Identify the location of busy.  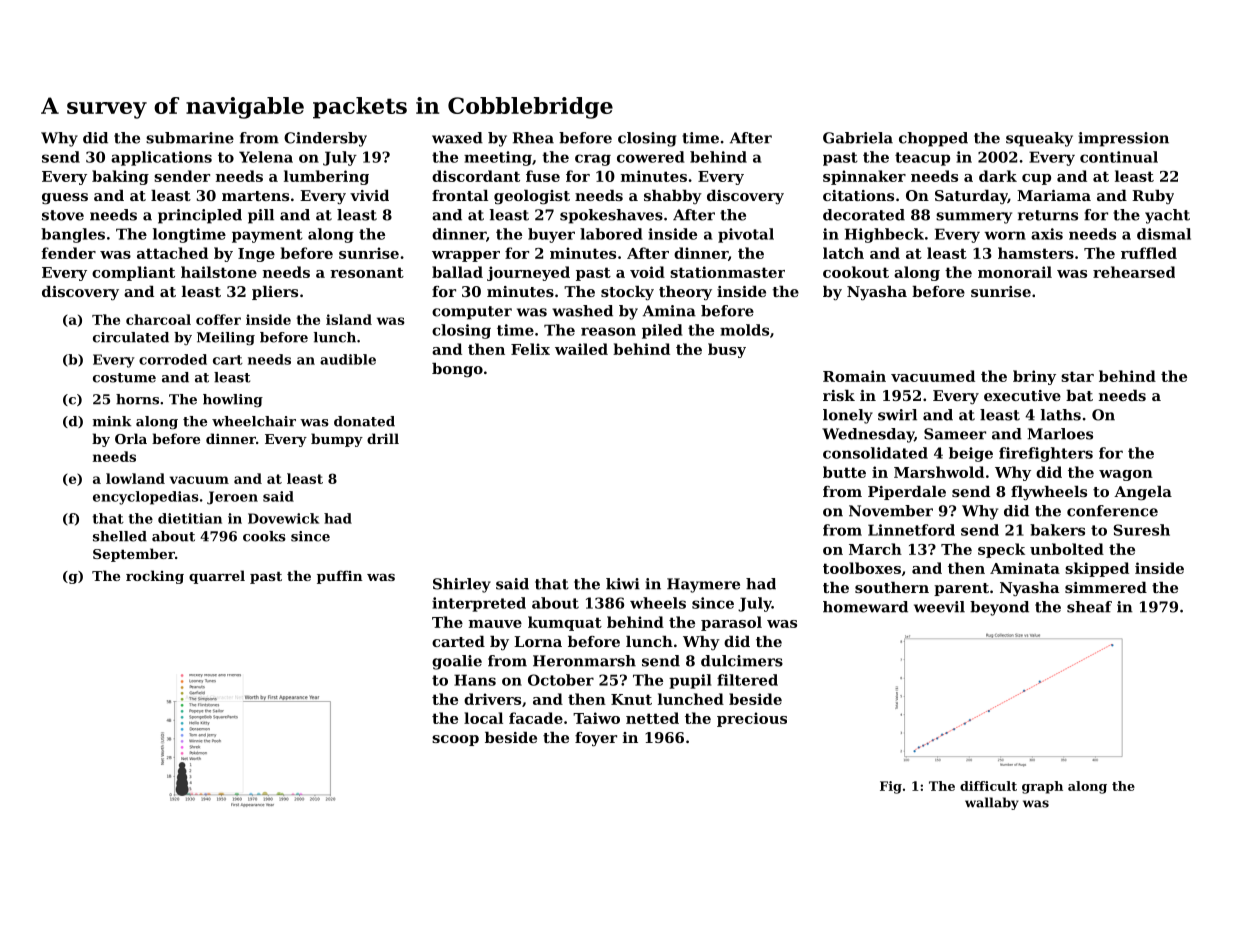
(727, 350).
